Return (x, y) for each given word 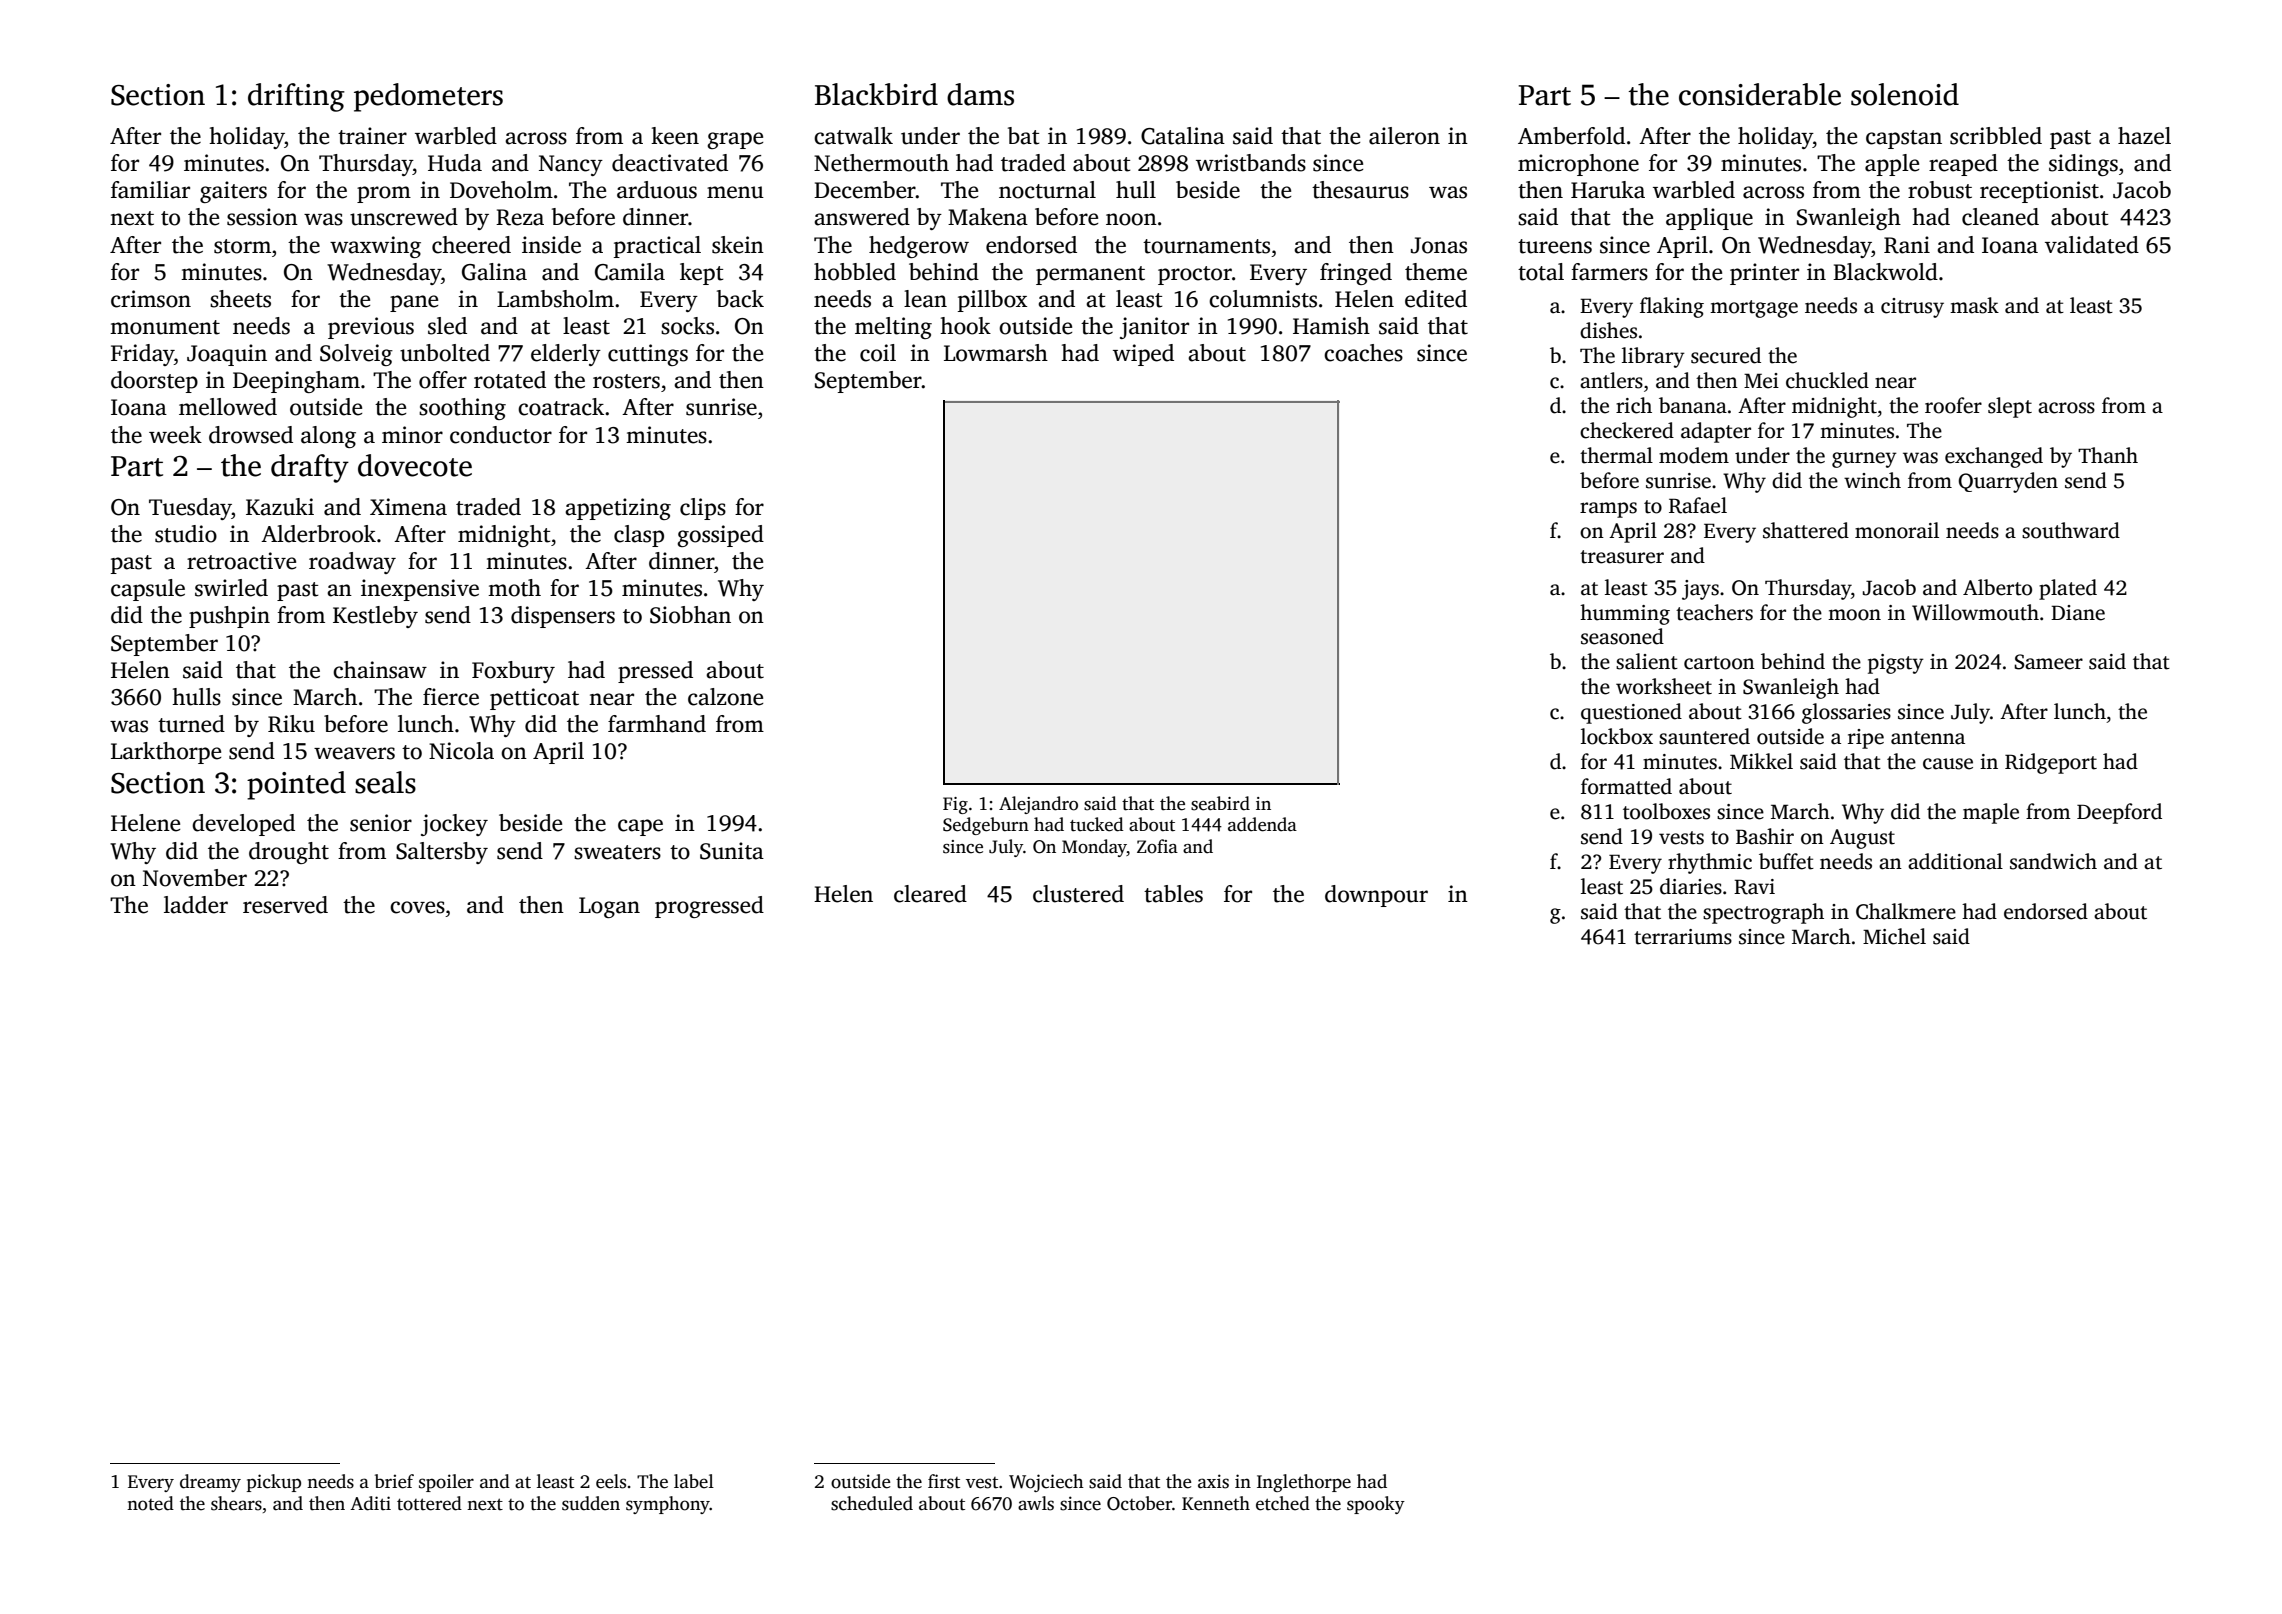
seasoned (1622, 636)
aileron (1404, 136)
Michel (1894, 936)
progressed (709, 907)
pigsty (1896, 664)
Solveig (356, 355)
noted (150, 1503)
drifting (296, 97)
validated (2092, 245)
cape (640, 827)
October (1139, 1503)
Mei (1761, 381)
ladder (196, 905)
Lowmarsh (996, 353)
